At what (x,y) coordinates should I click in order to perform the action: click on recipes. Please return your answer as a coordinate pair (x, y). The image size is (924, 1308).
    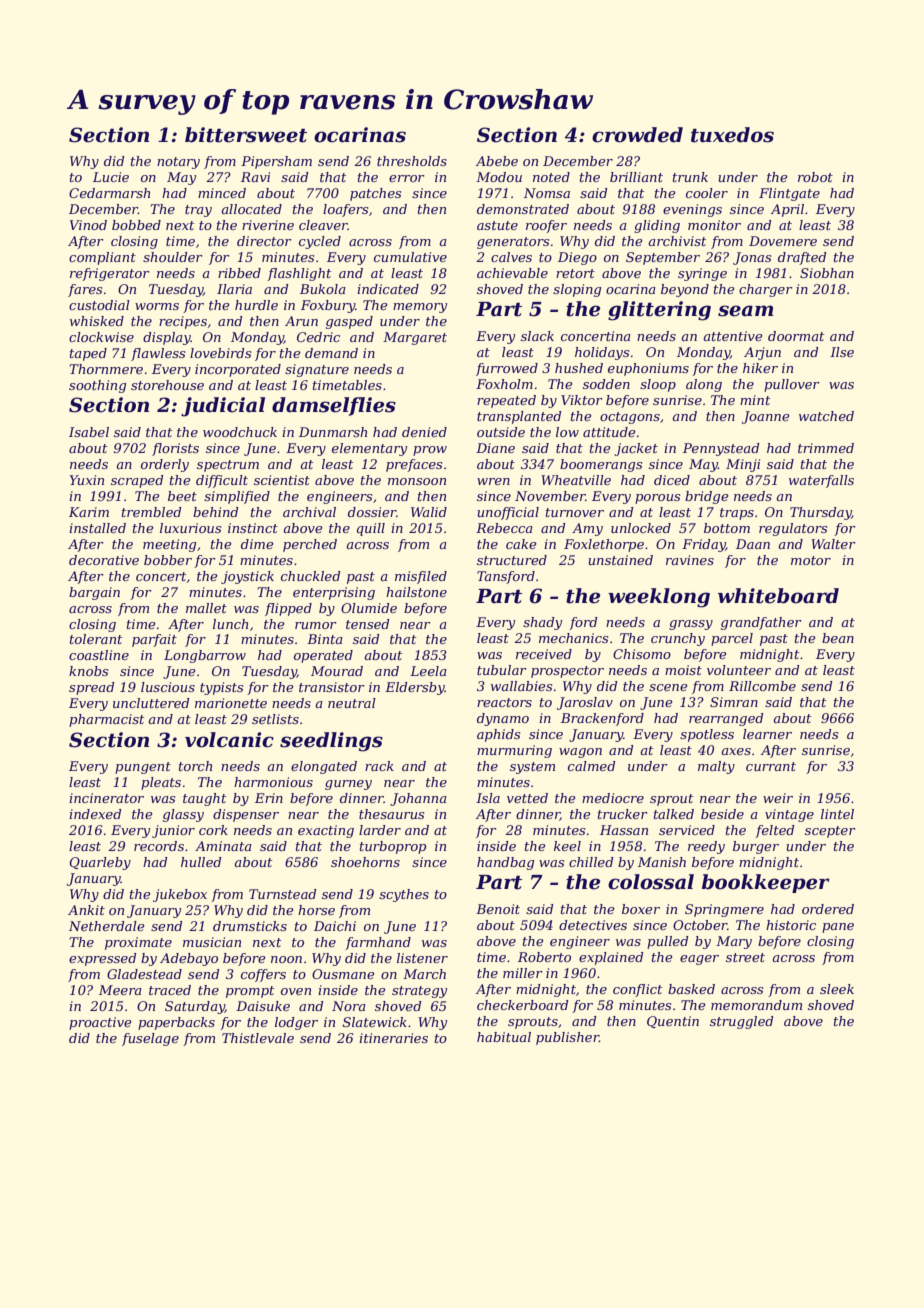
    Looking at the image, I should click on (183, 322).
